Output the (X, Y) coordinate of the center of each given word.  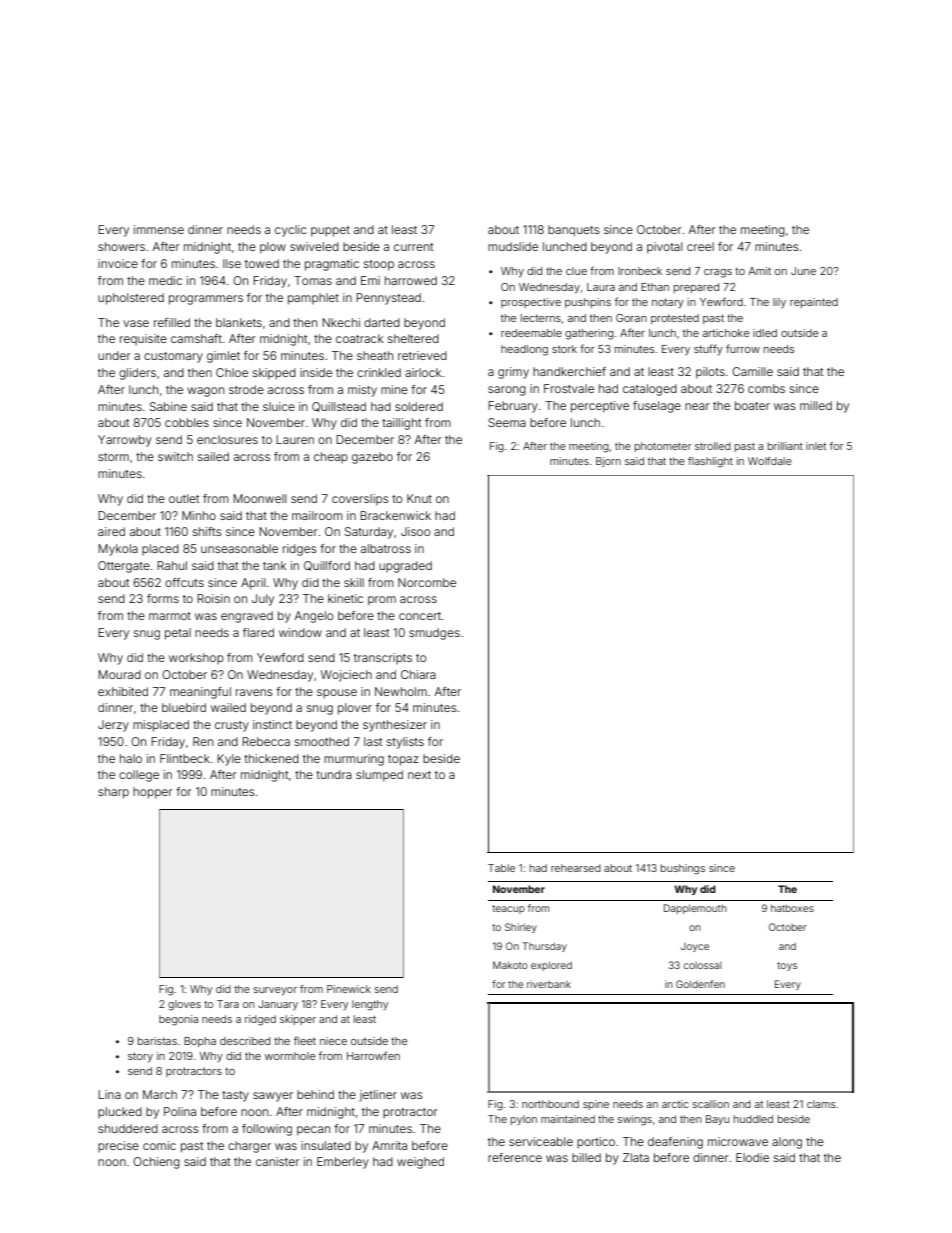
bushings (683, 869)
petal (178, 634)
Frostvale (569, 388)
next (419, 775)
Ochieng (156, 1163)
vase (136, 323)
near (697, 406)
